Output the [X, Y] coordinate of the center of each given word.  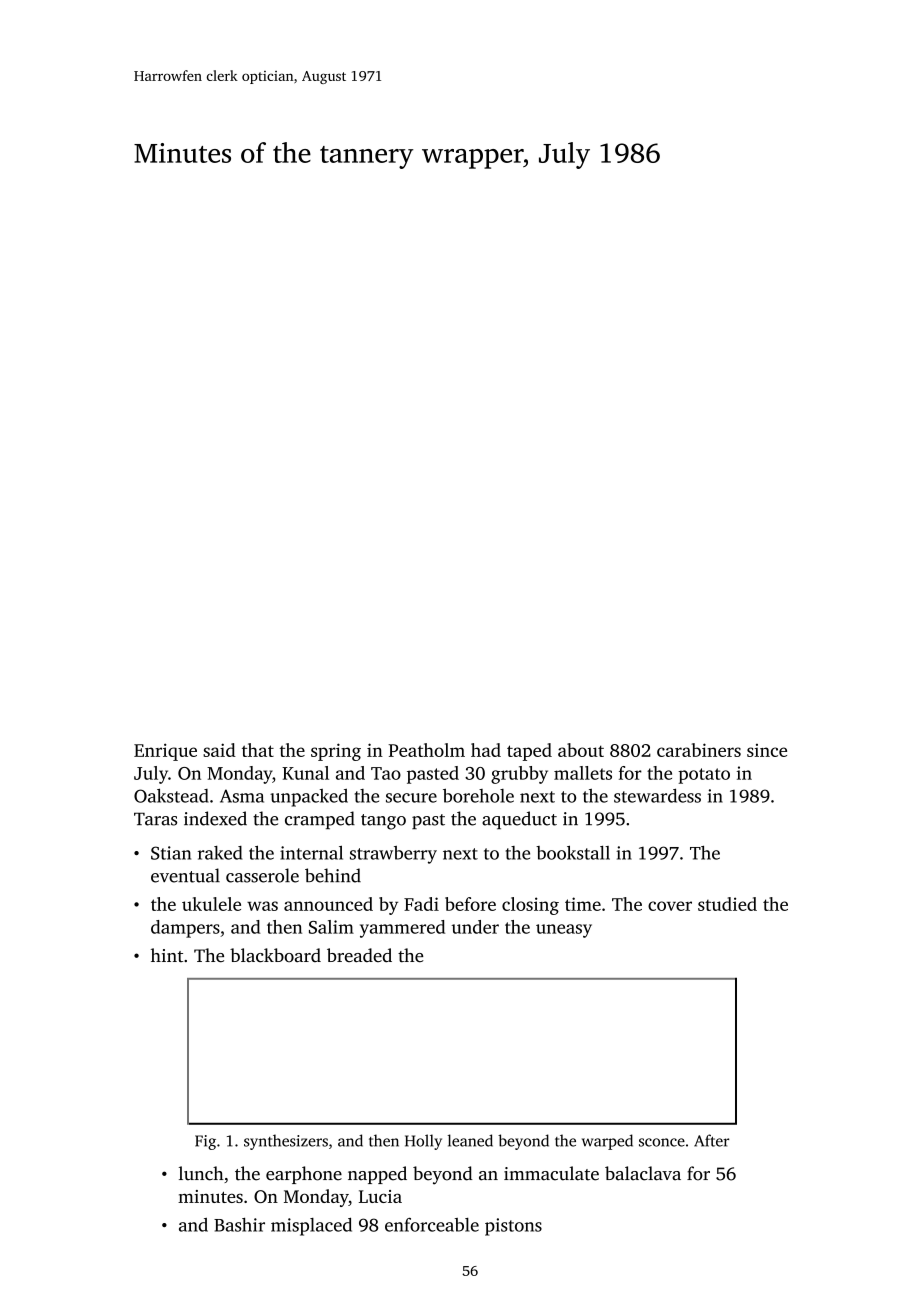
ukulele [211, 904]
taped [529, 752]
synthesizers [286, 1142]
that [258, 750]
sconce [662, 1142]
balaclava [643, 1173]
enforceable [432, 1225]
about [581, 750]
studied [727, 904]
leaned [470, 1140]
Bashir [239, 1225]
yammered [402, 929]
